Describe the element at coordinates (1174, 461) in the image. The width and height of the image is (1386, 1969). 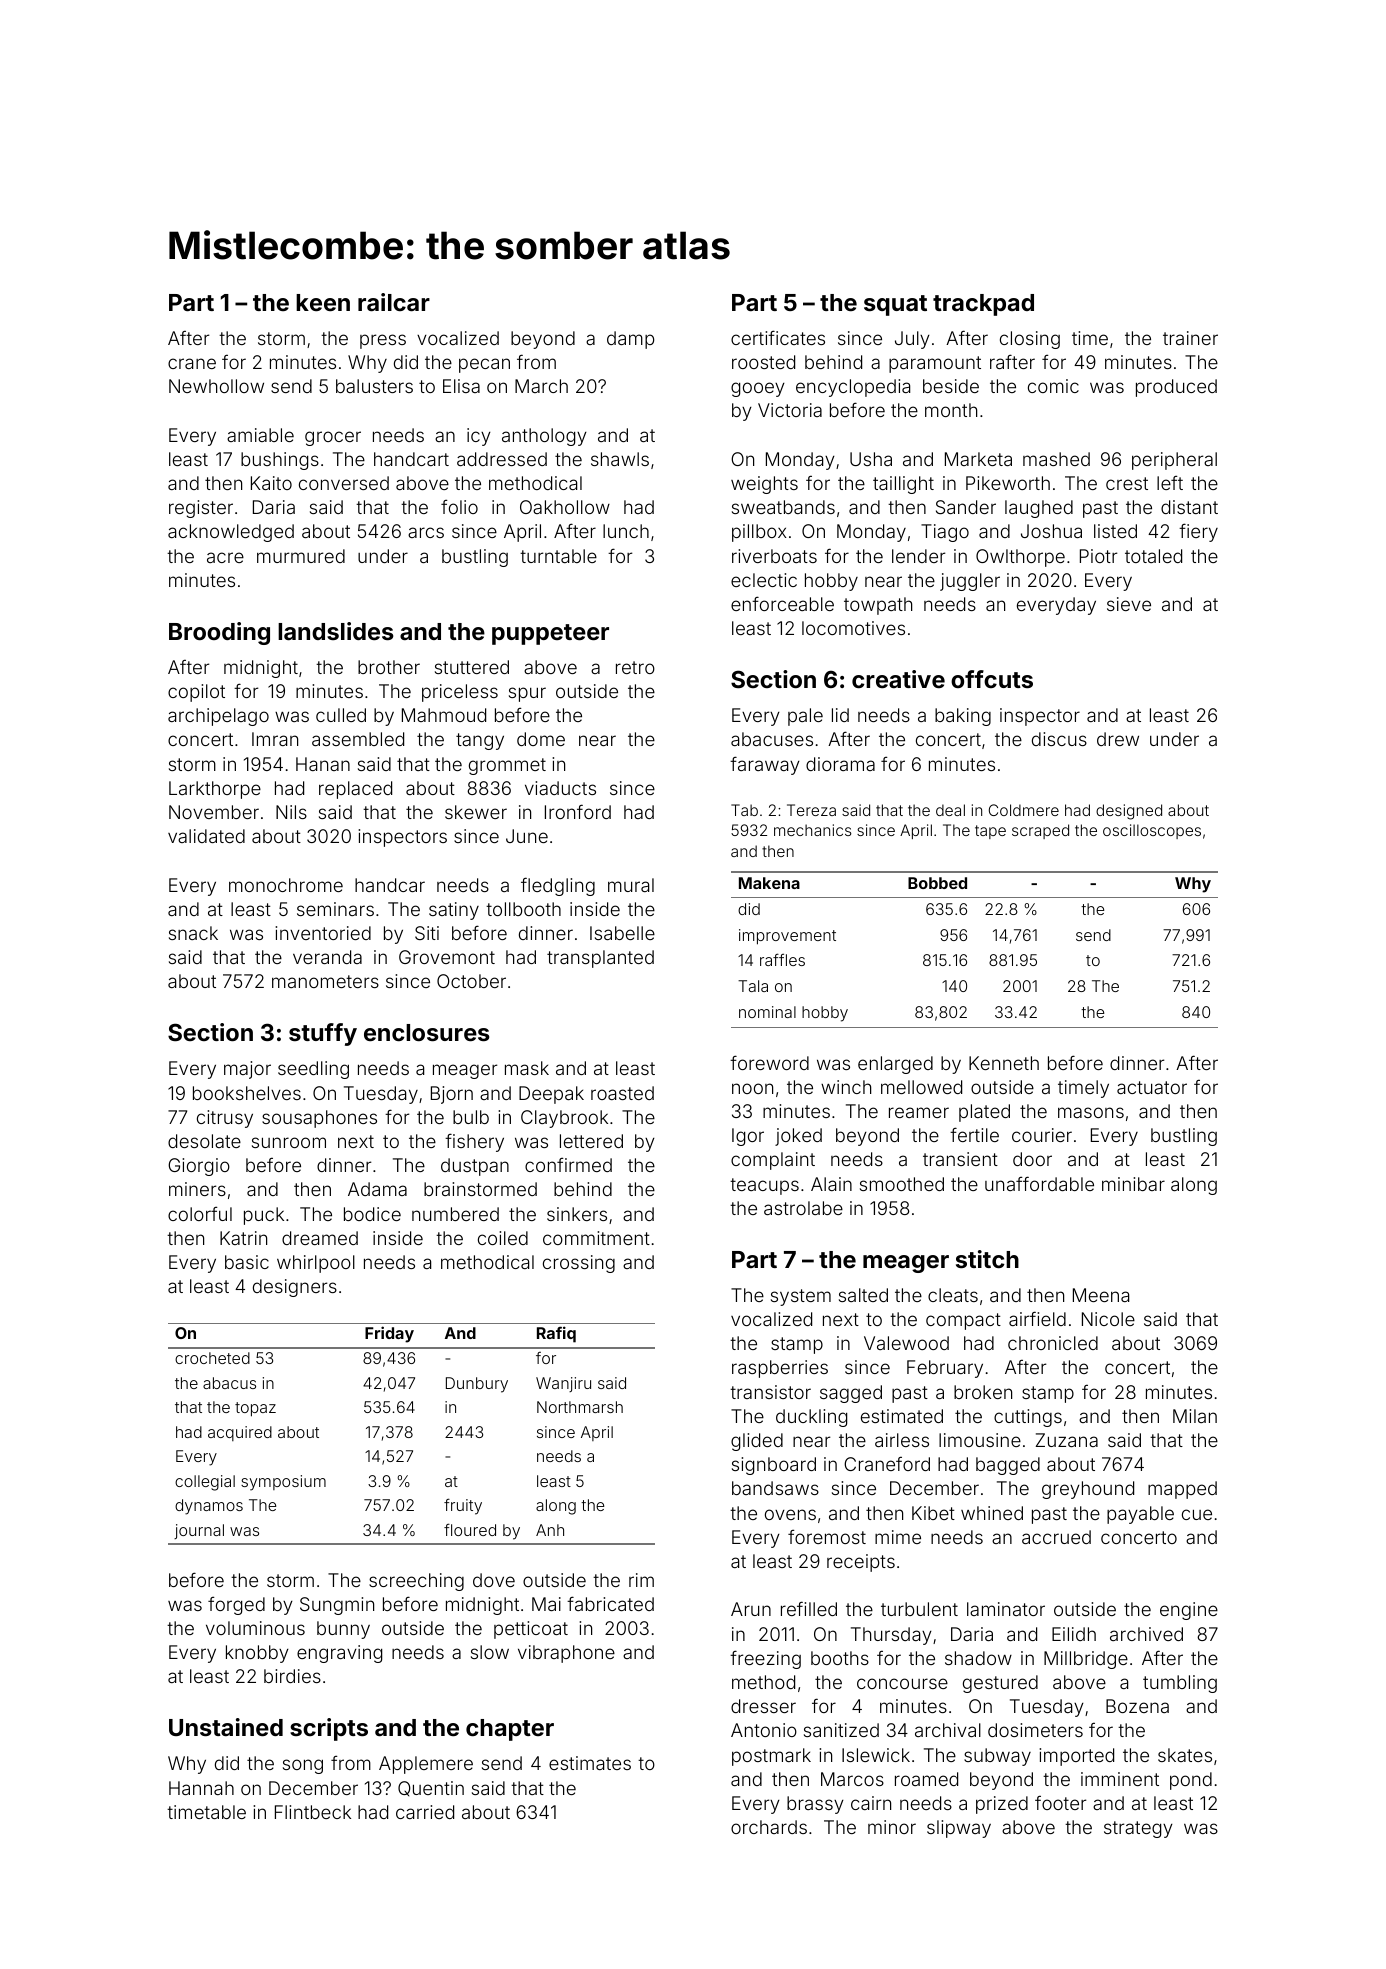
I see `peripheral` at that location.
